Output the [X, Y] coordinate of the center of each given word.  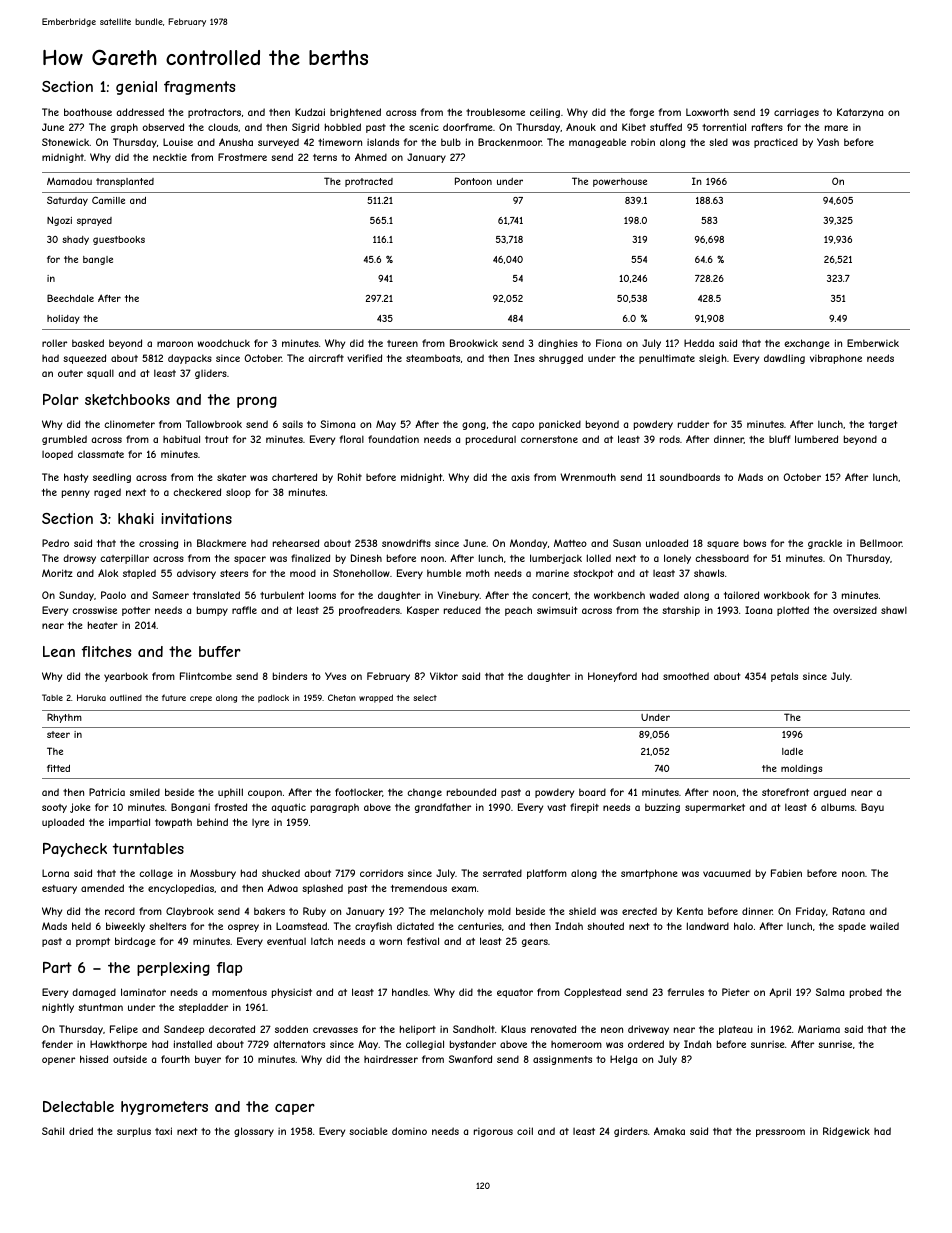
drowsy [79, 559]
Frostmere [242, 157]
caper [295, 1109]
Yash [828, 142]
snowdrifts [406, 543]
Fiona [609, 343]
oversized [855, 610]
